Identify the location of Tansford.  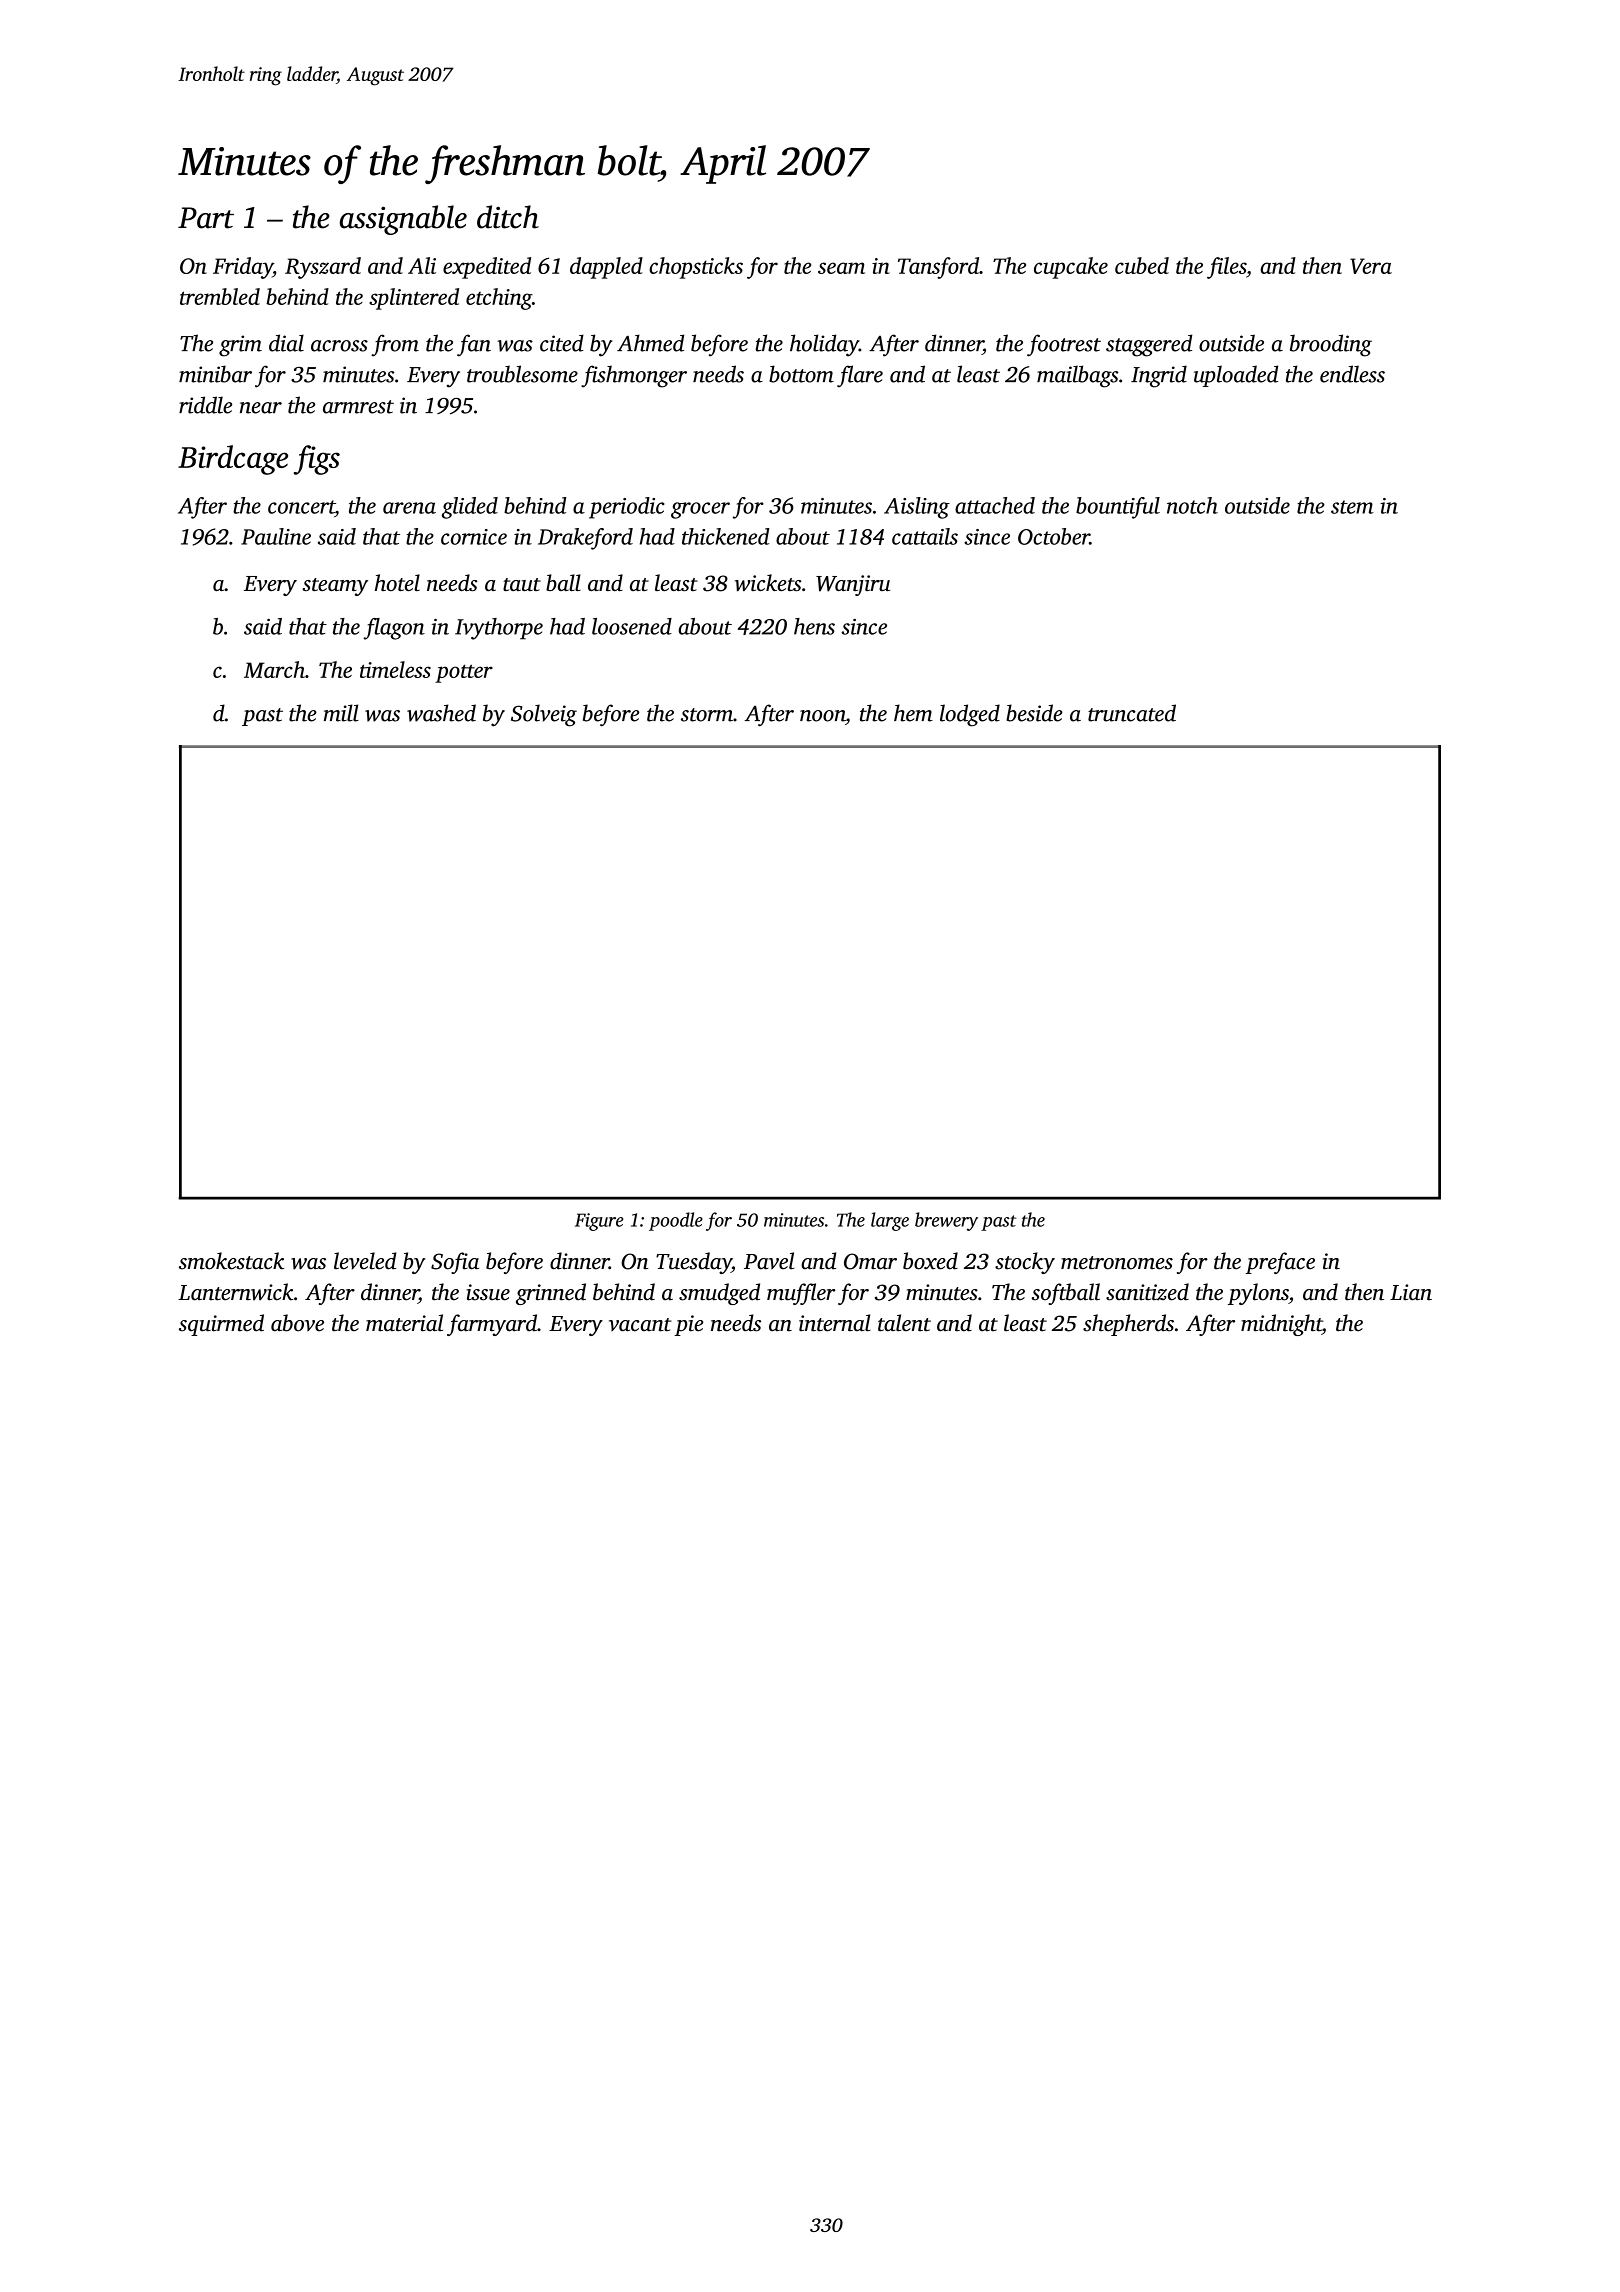
(938, 268).
